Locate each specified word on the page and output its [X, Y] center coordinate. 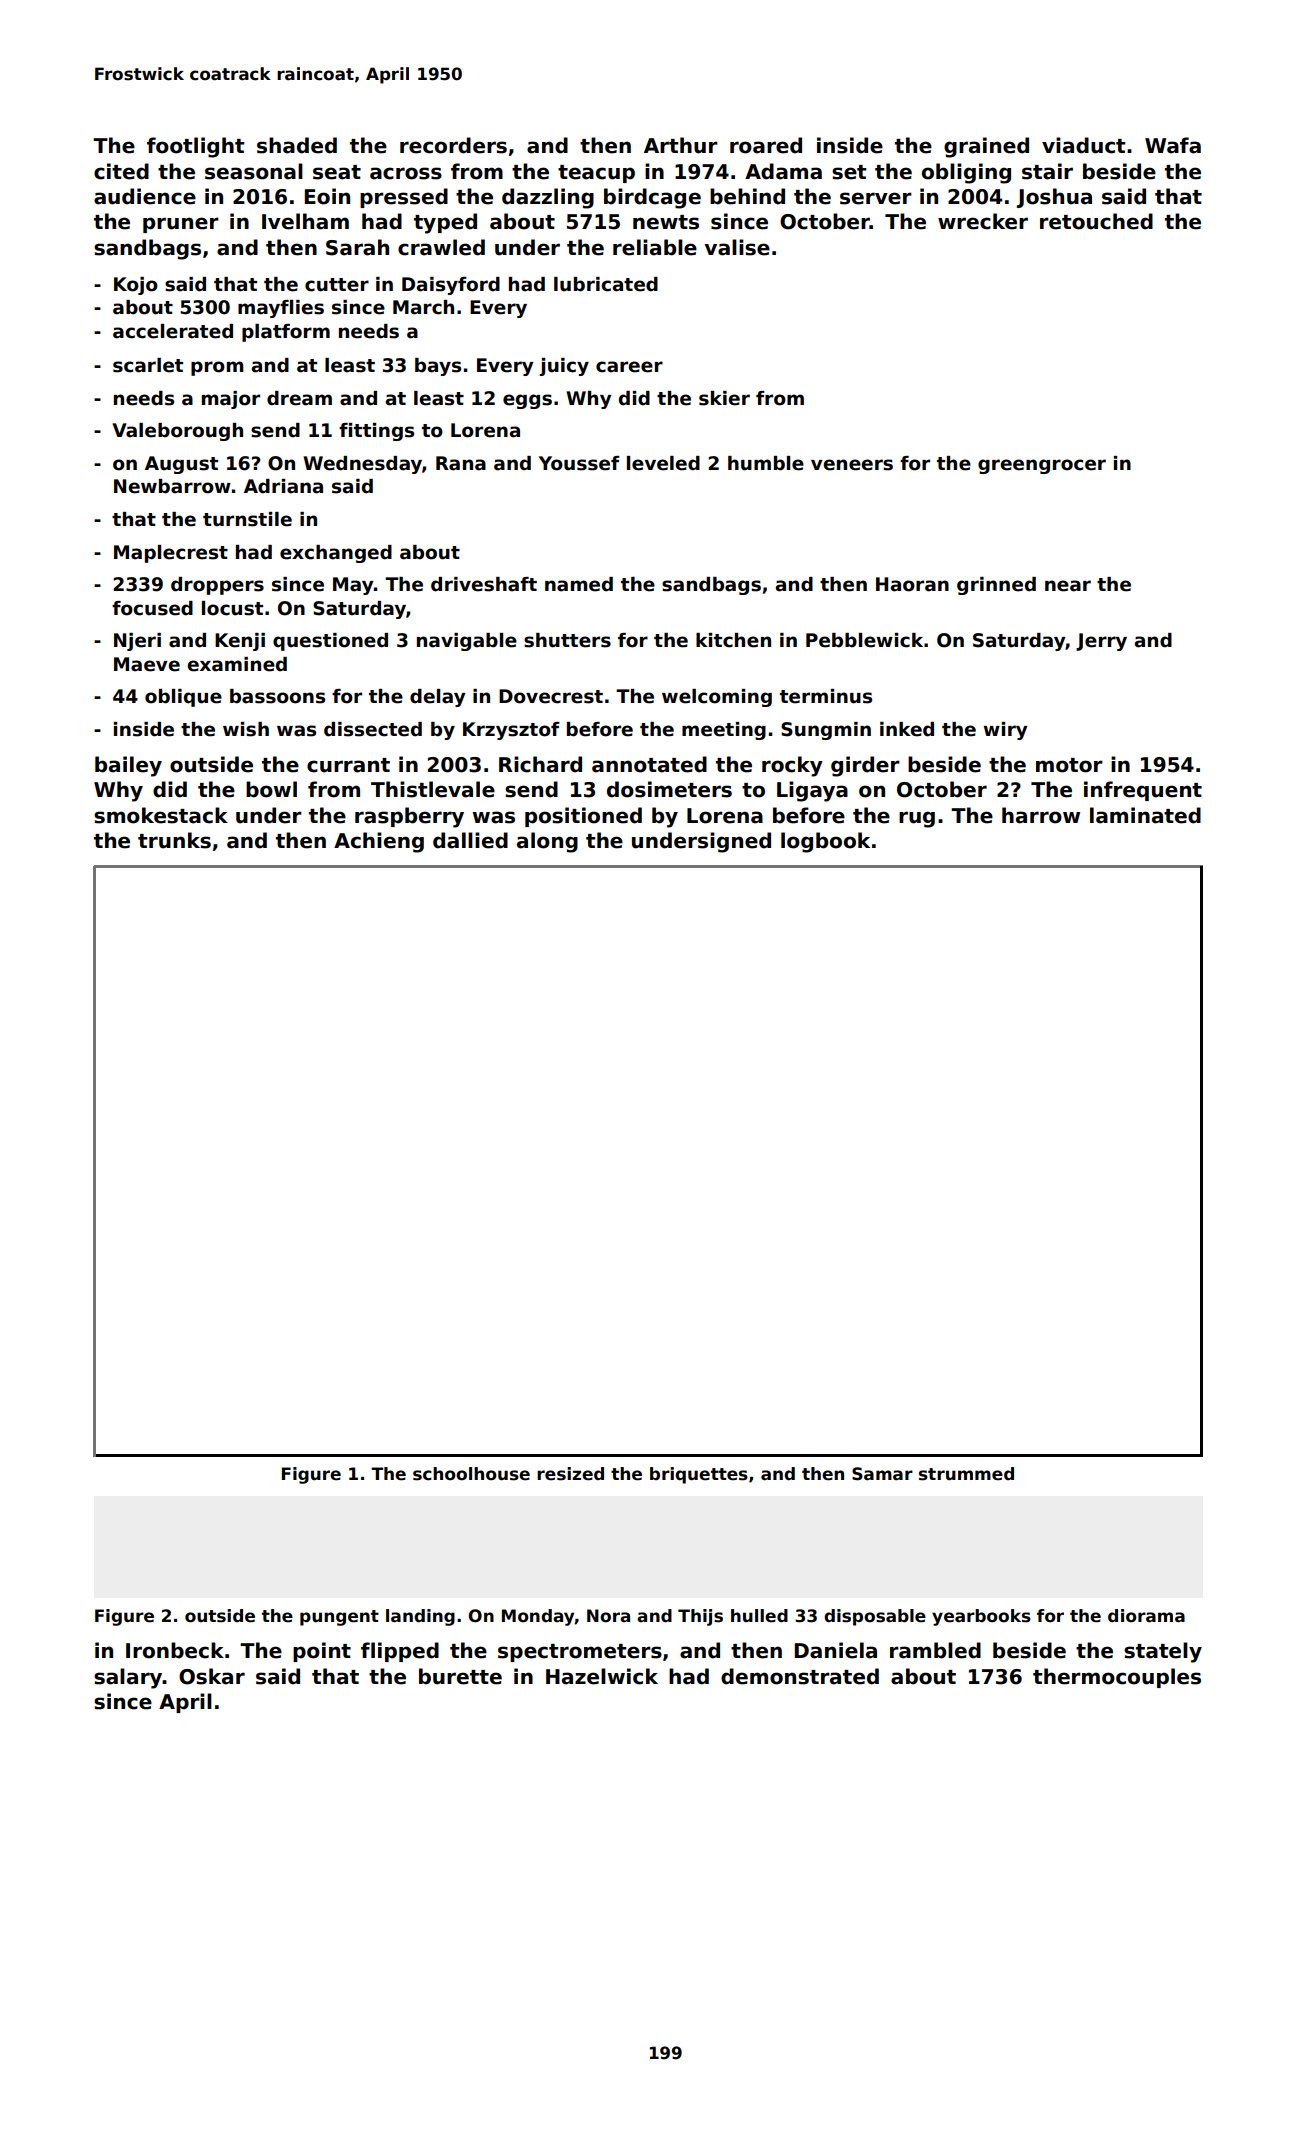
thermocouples [1117, 1678]
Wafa [1173, 145]
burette [460, 1676]
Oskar [212, 1676]
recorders [453, 145]
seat [337, 172]
